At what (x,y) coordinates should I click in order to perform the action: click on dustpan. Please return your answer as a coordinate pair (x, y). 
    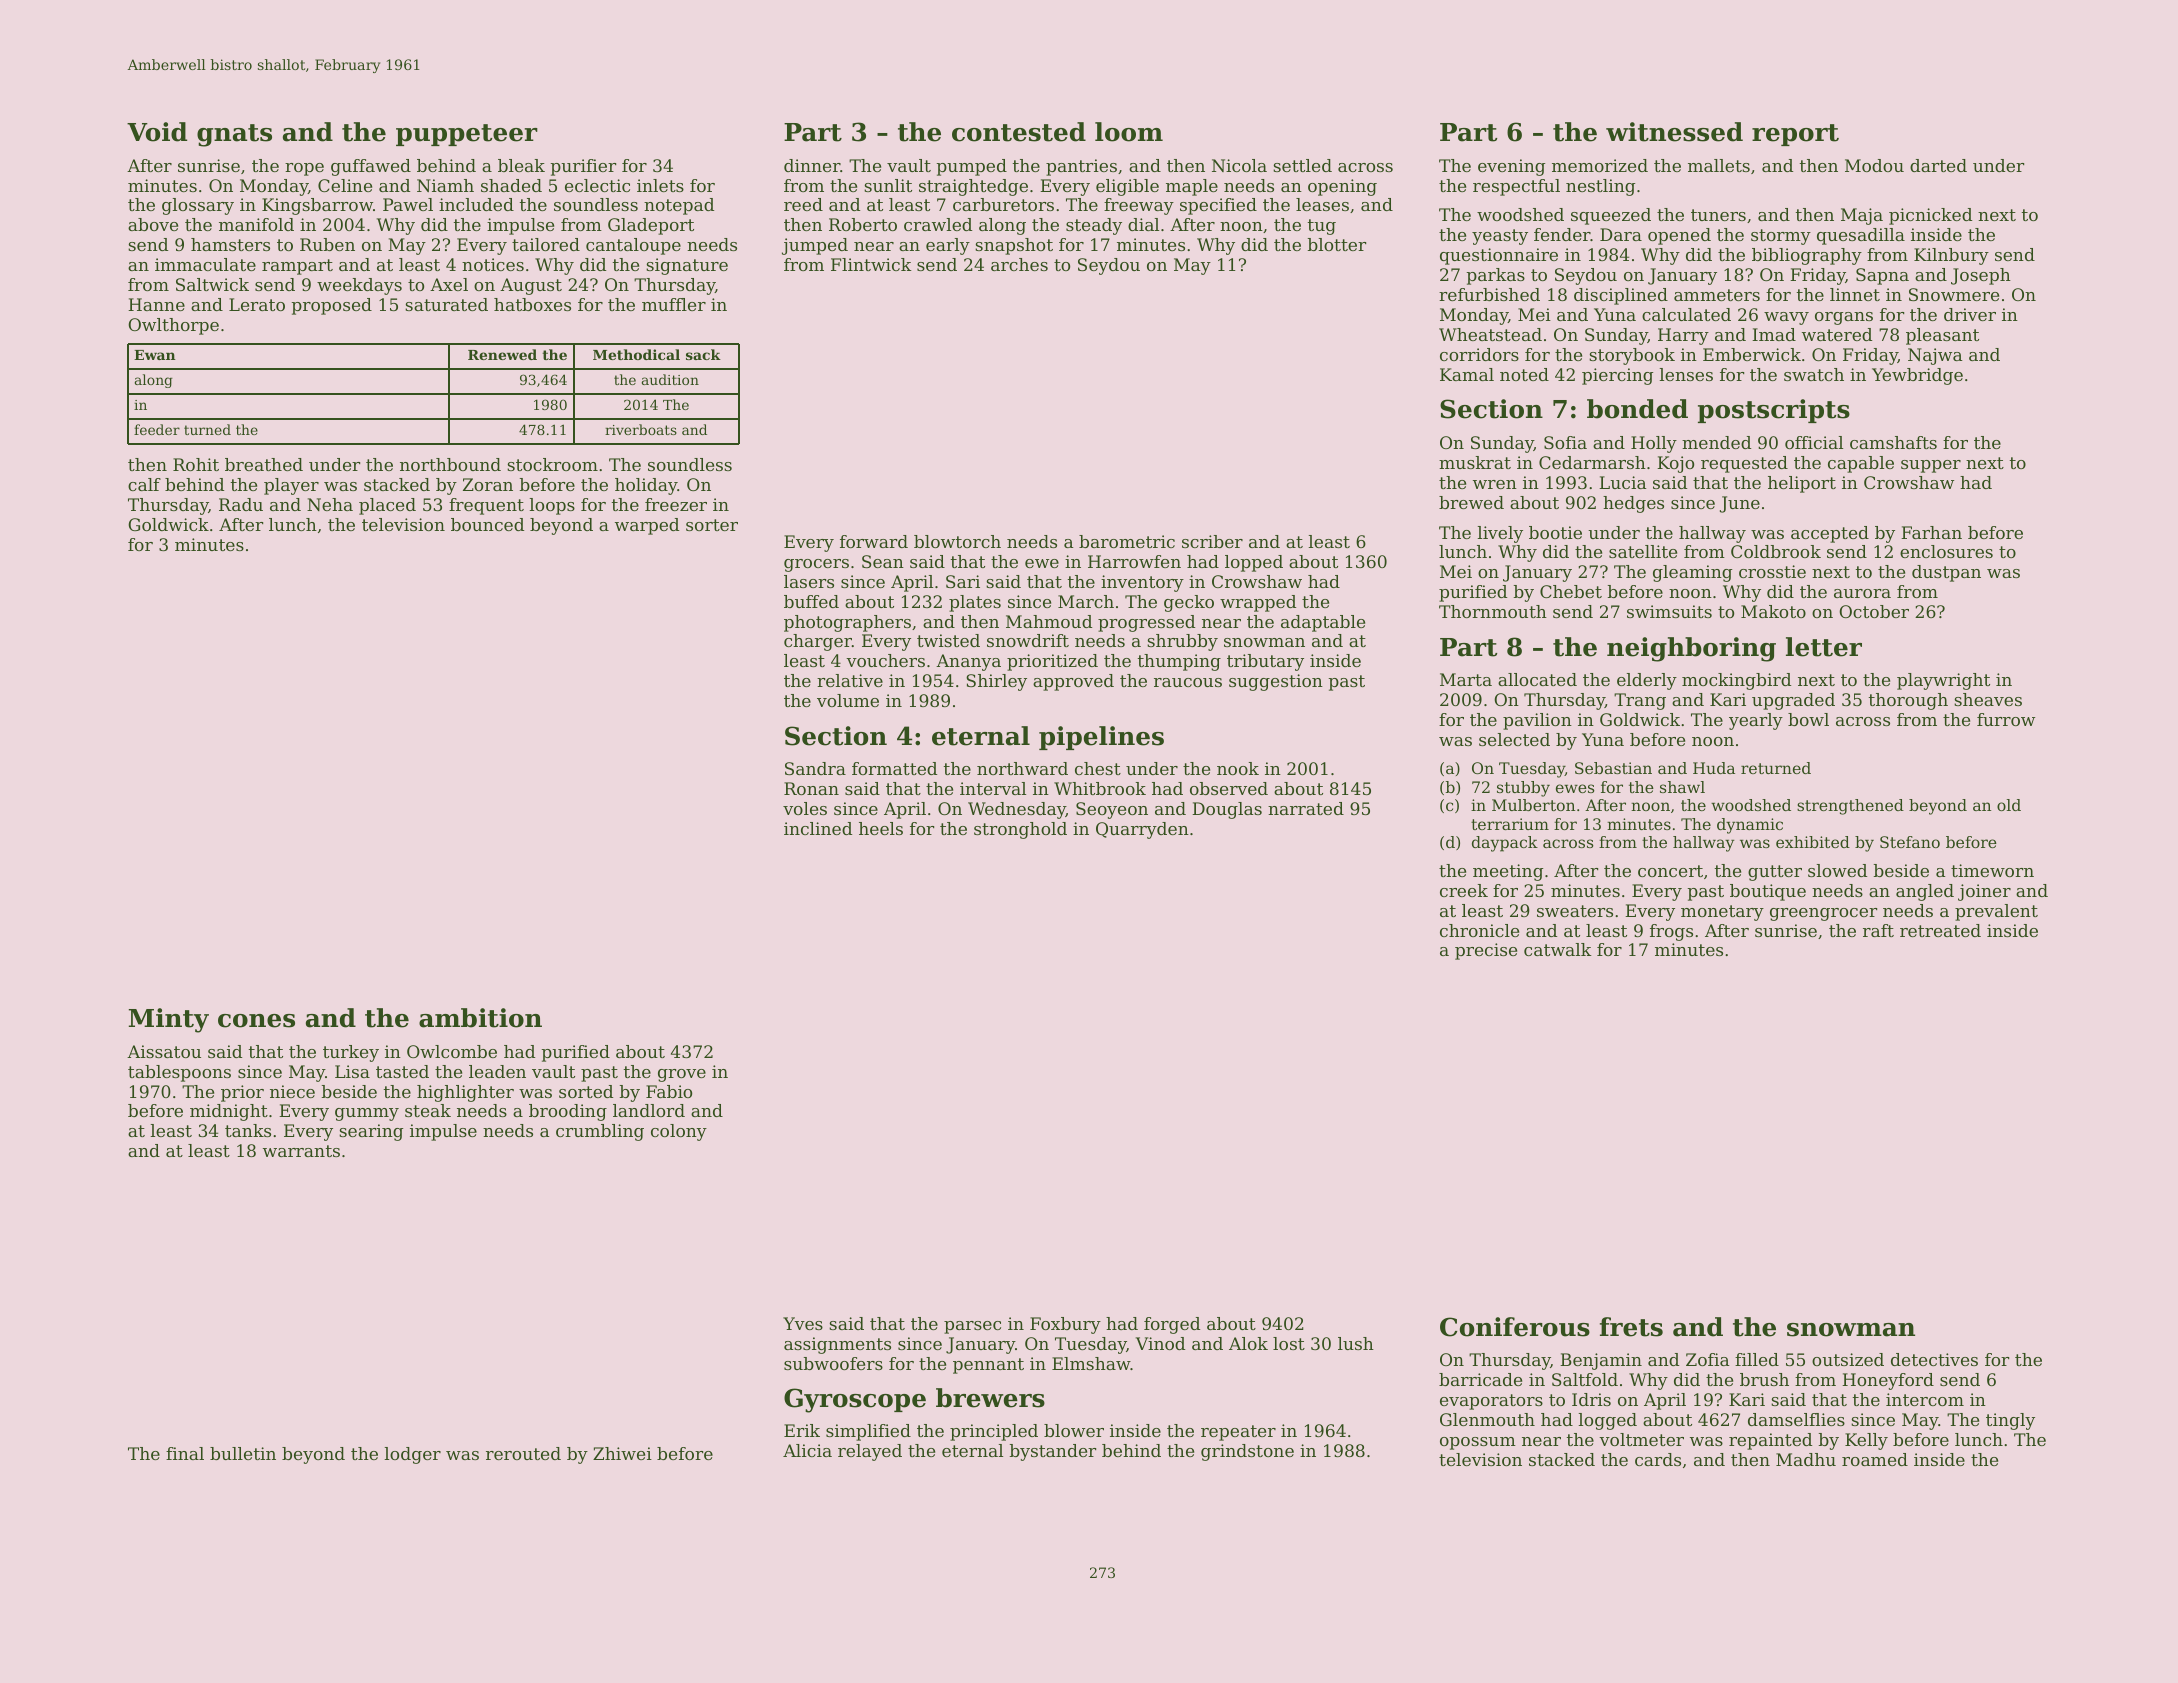
    Looking at the image, I should click on (1946, 573).
